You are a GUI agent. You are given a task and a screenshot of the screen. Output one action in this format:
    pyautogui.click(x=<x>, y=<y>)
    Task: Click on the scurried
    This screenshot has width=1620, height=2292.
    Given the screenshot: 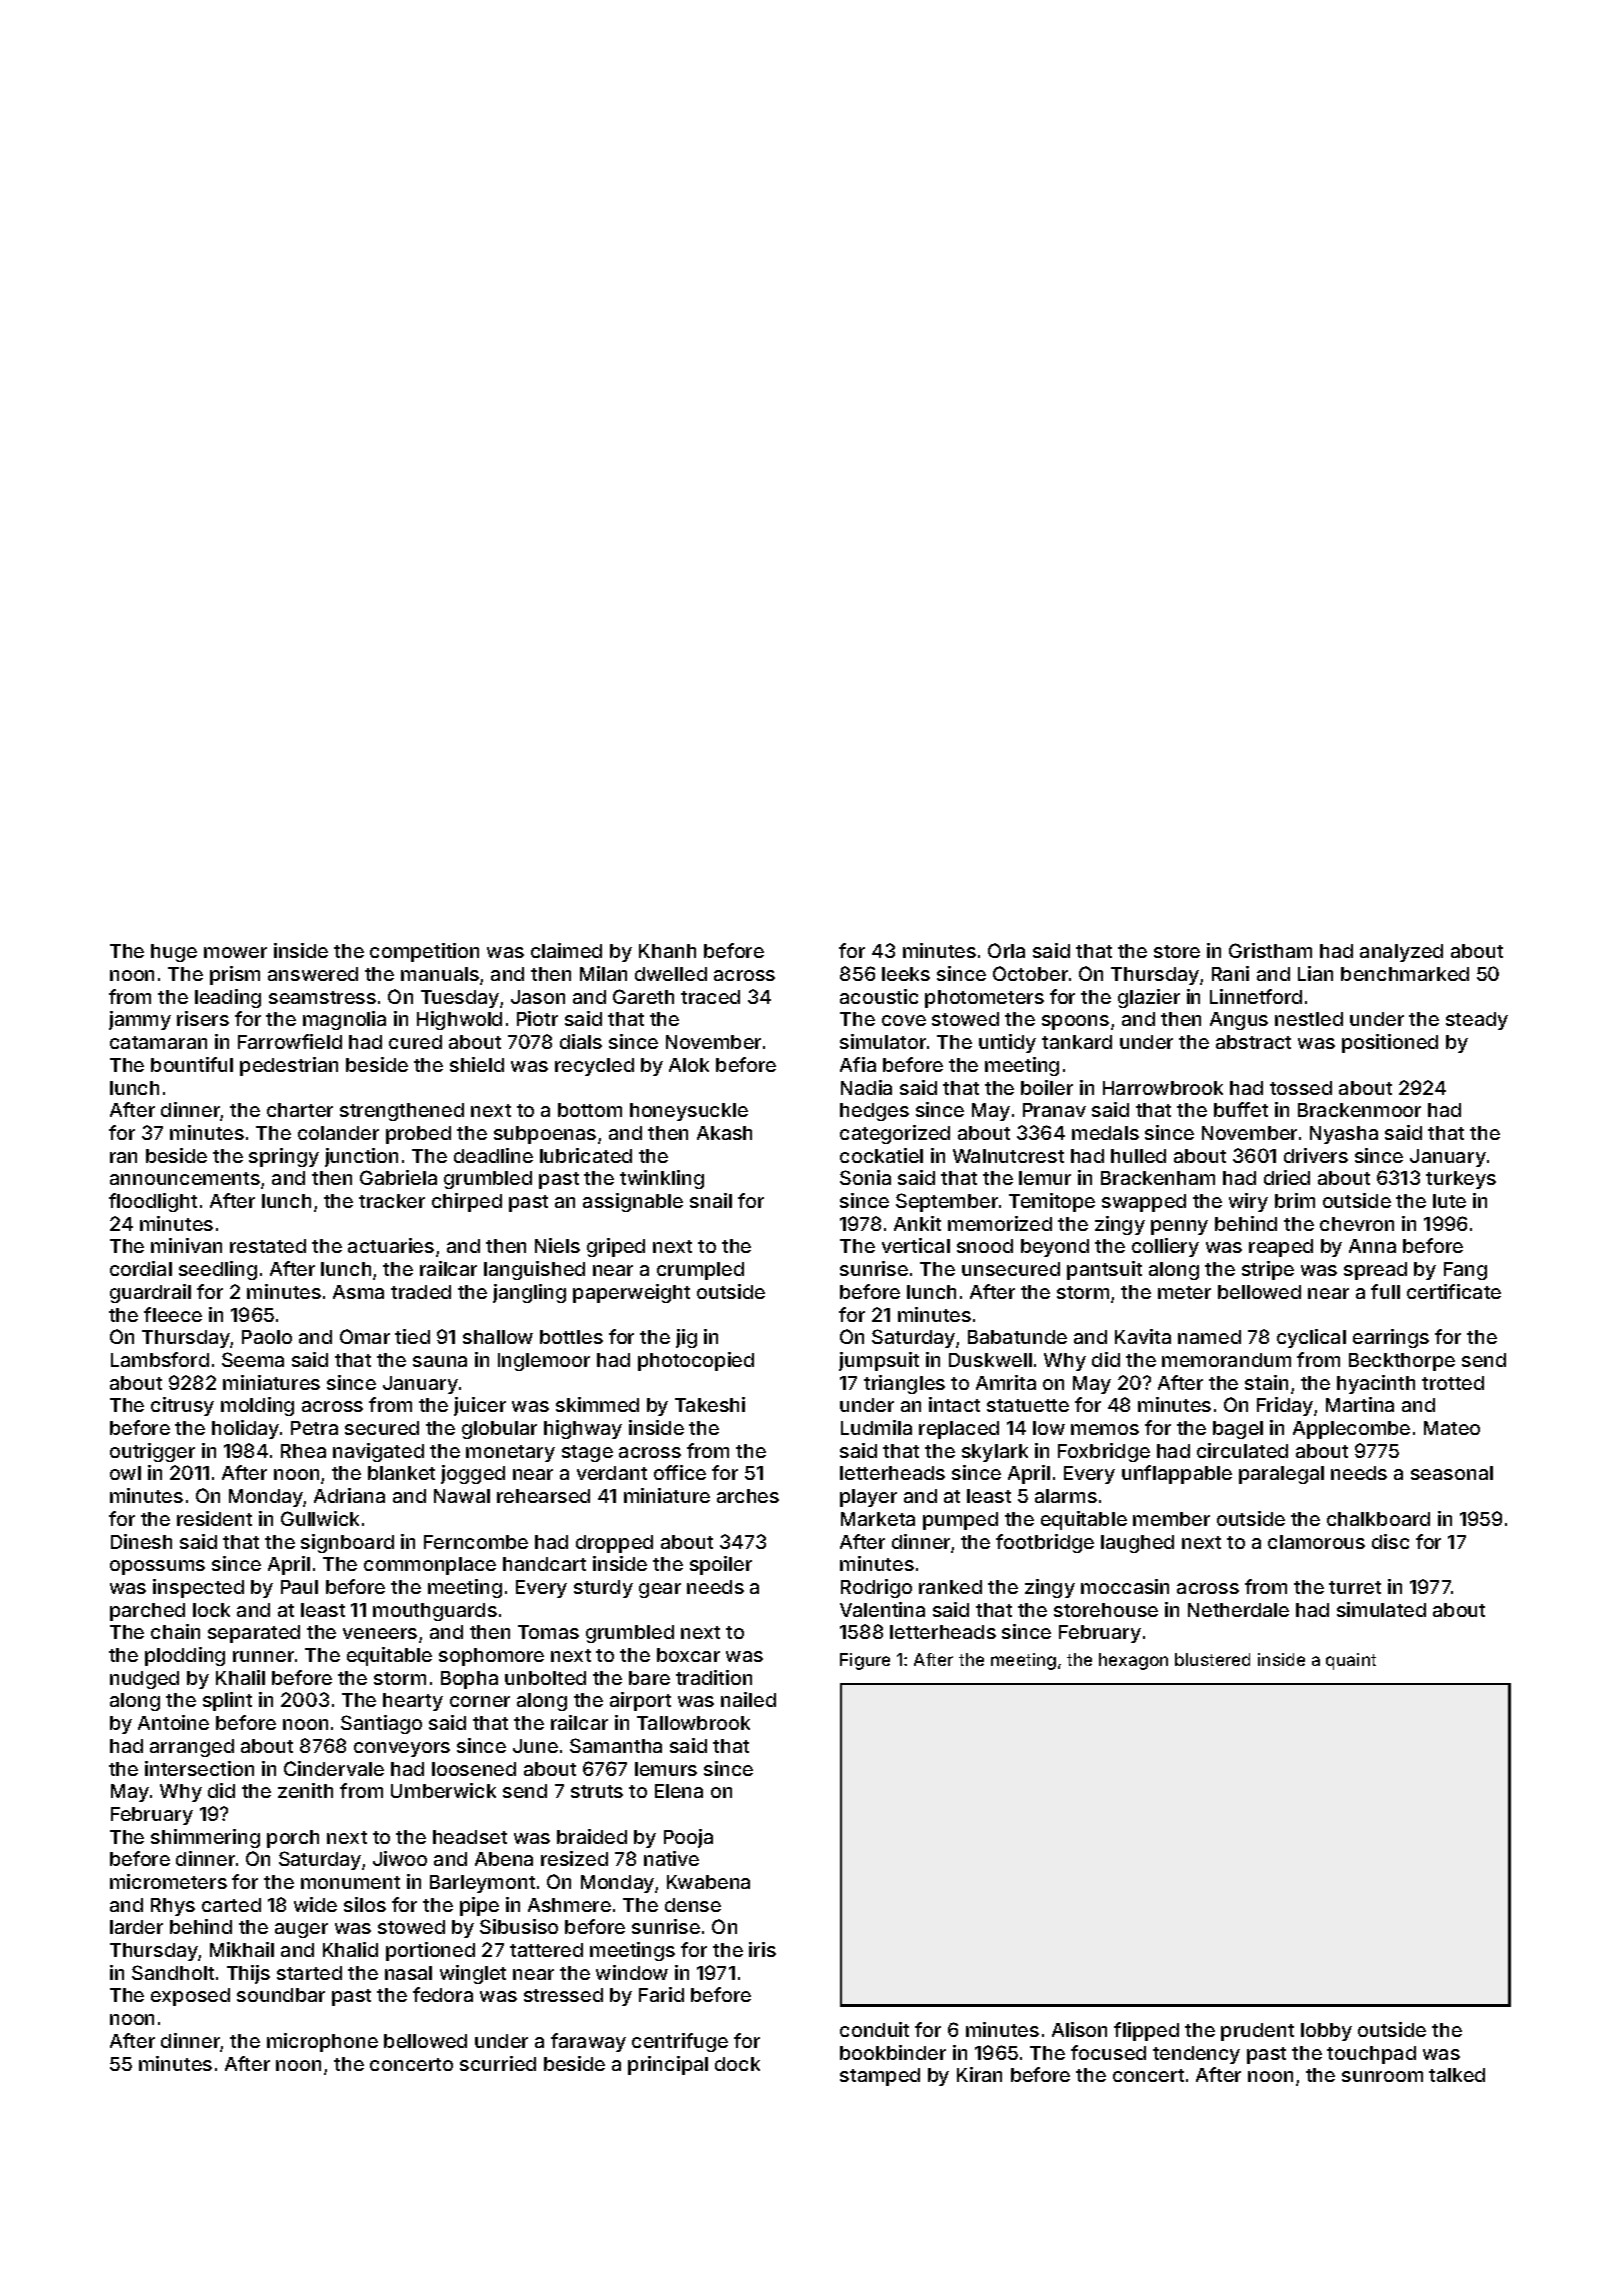 What is the action you would take?
    pyautogui.click(x=498, y=2063)
